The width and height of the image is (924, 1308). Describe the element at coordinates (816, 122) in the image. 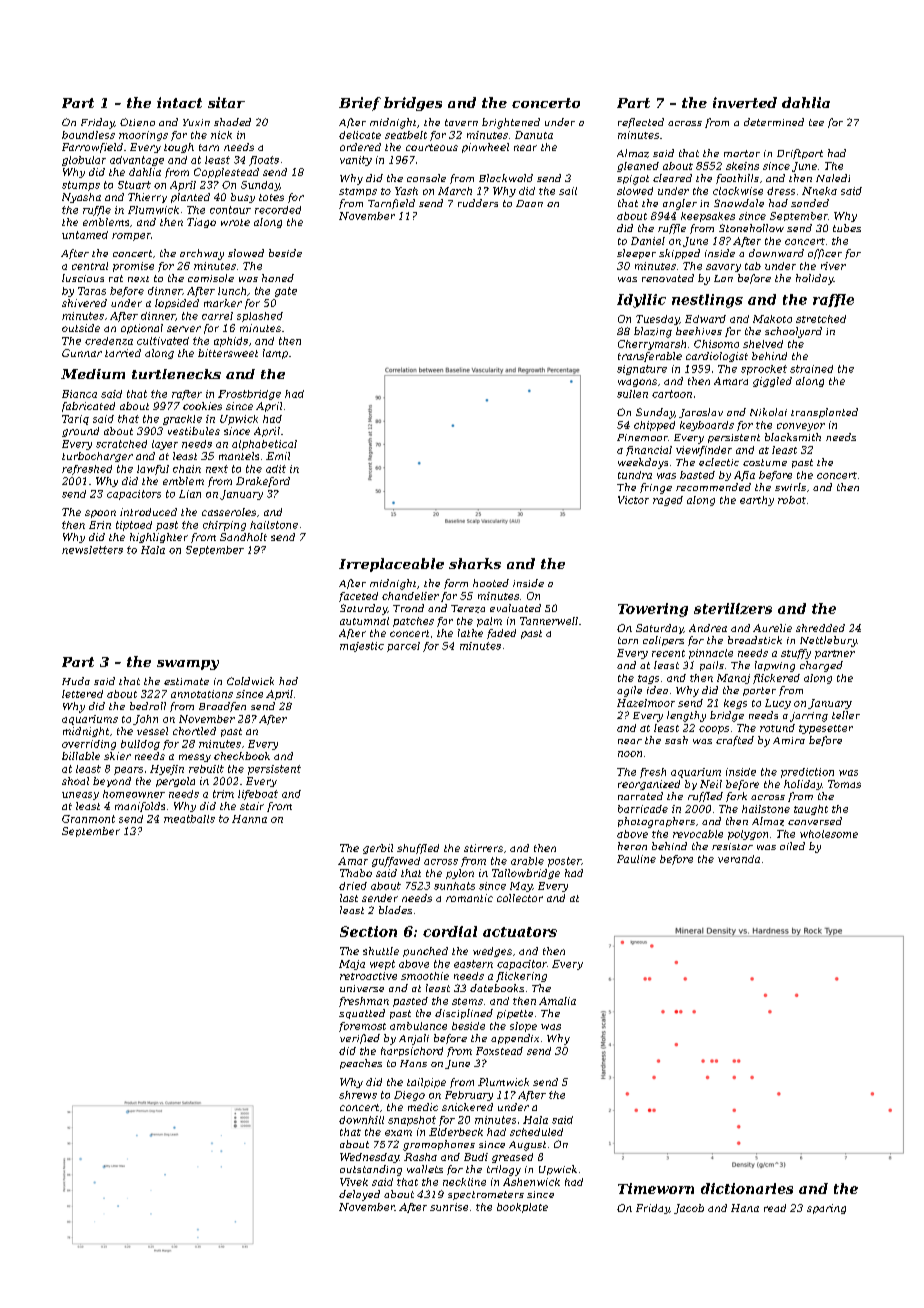

I see `tee` at that location.
